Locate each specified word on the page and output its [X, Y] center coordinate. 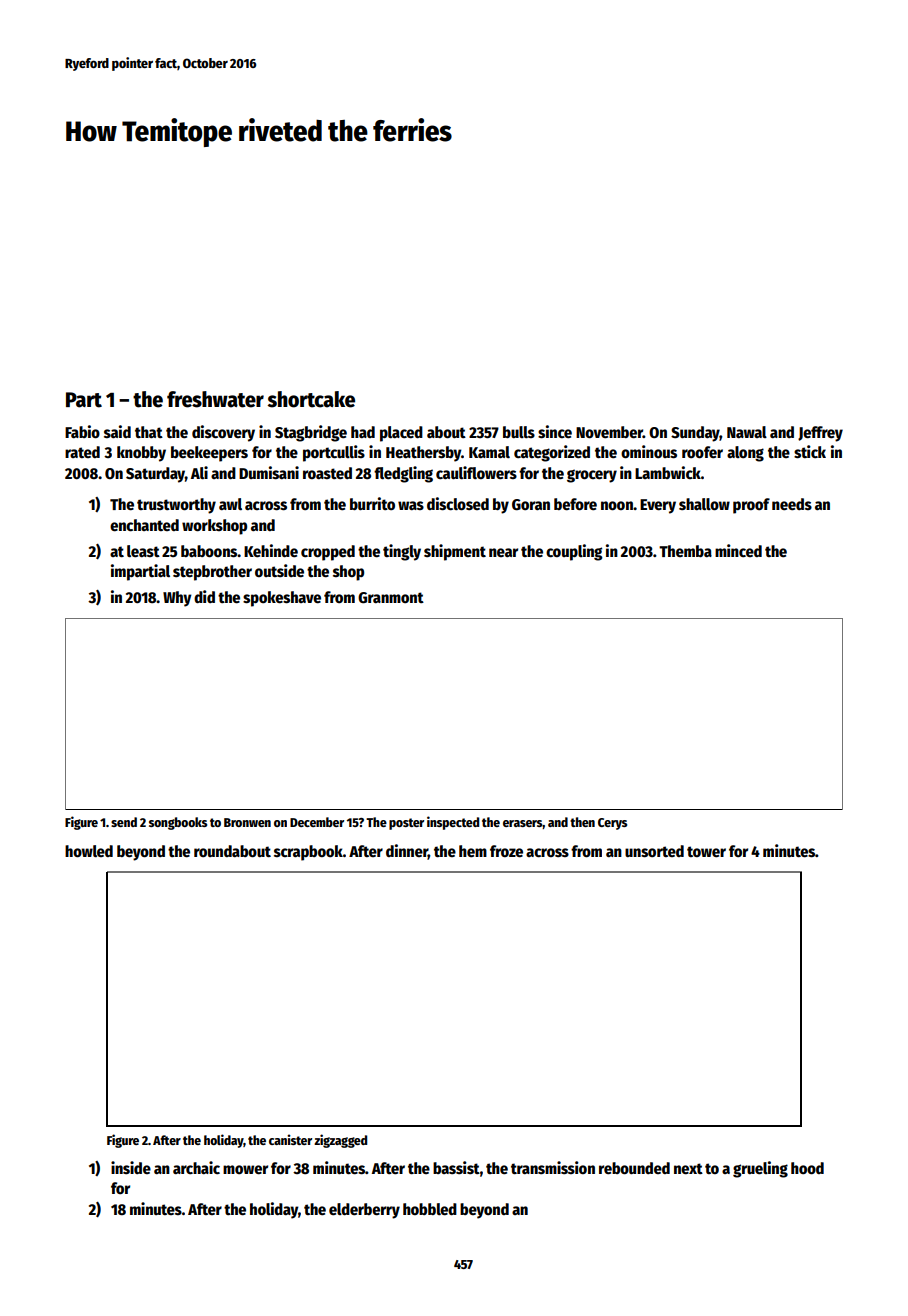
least [143, 551]
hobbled [430, 1209]
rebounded [634, 1168]
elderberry [364, 1211]
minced [738, 550]
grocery [592, 476]
